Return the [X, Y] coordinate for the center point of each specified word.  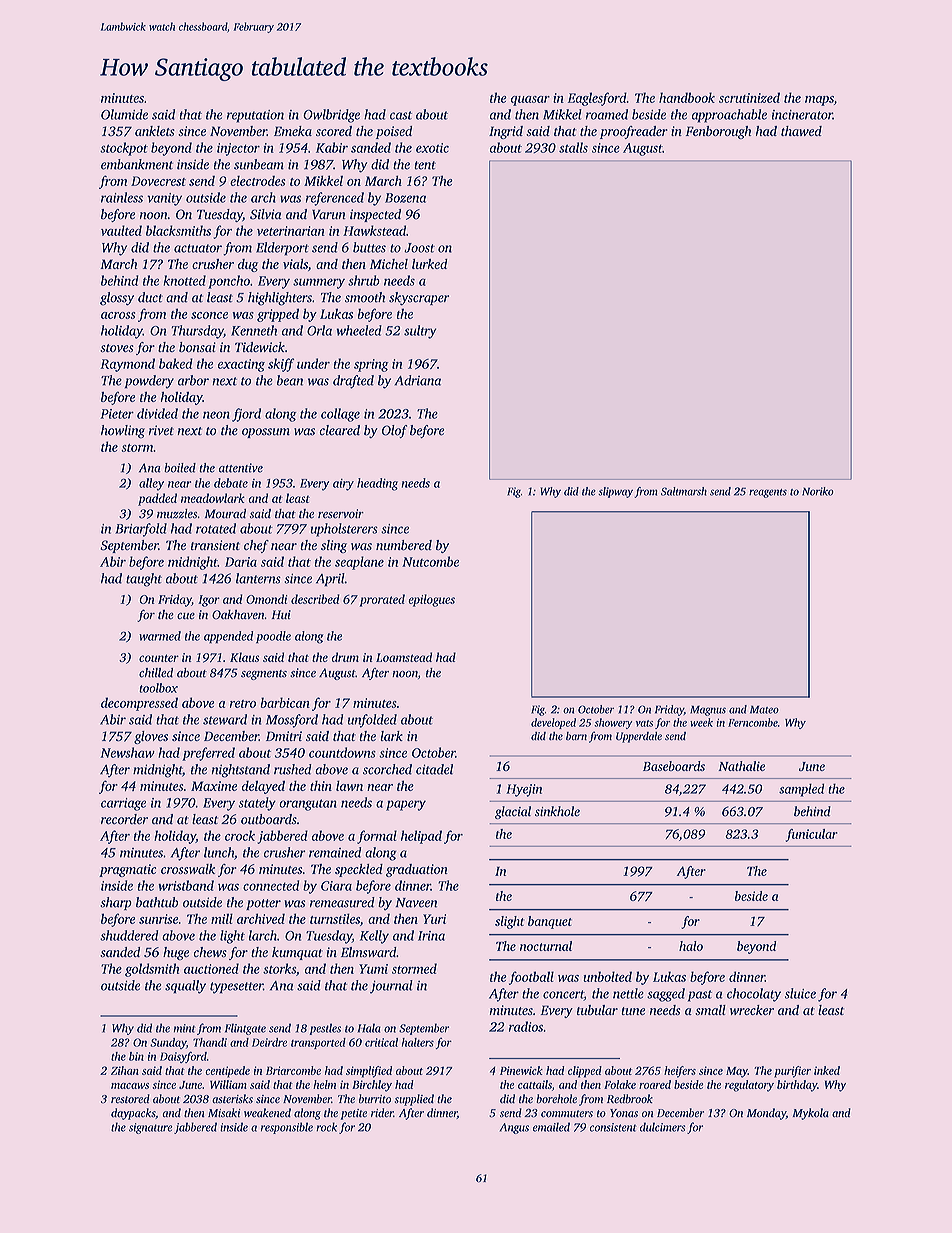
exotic [432, 148]
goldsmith [152, 970]
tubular [597, 1010]
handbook [687, 97]
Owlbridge [331, 116]
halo [691, 946]
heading [377, 484]
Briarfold [141, 530]
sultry [420, 332]
